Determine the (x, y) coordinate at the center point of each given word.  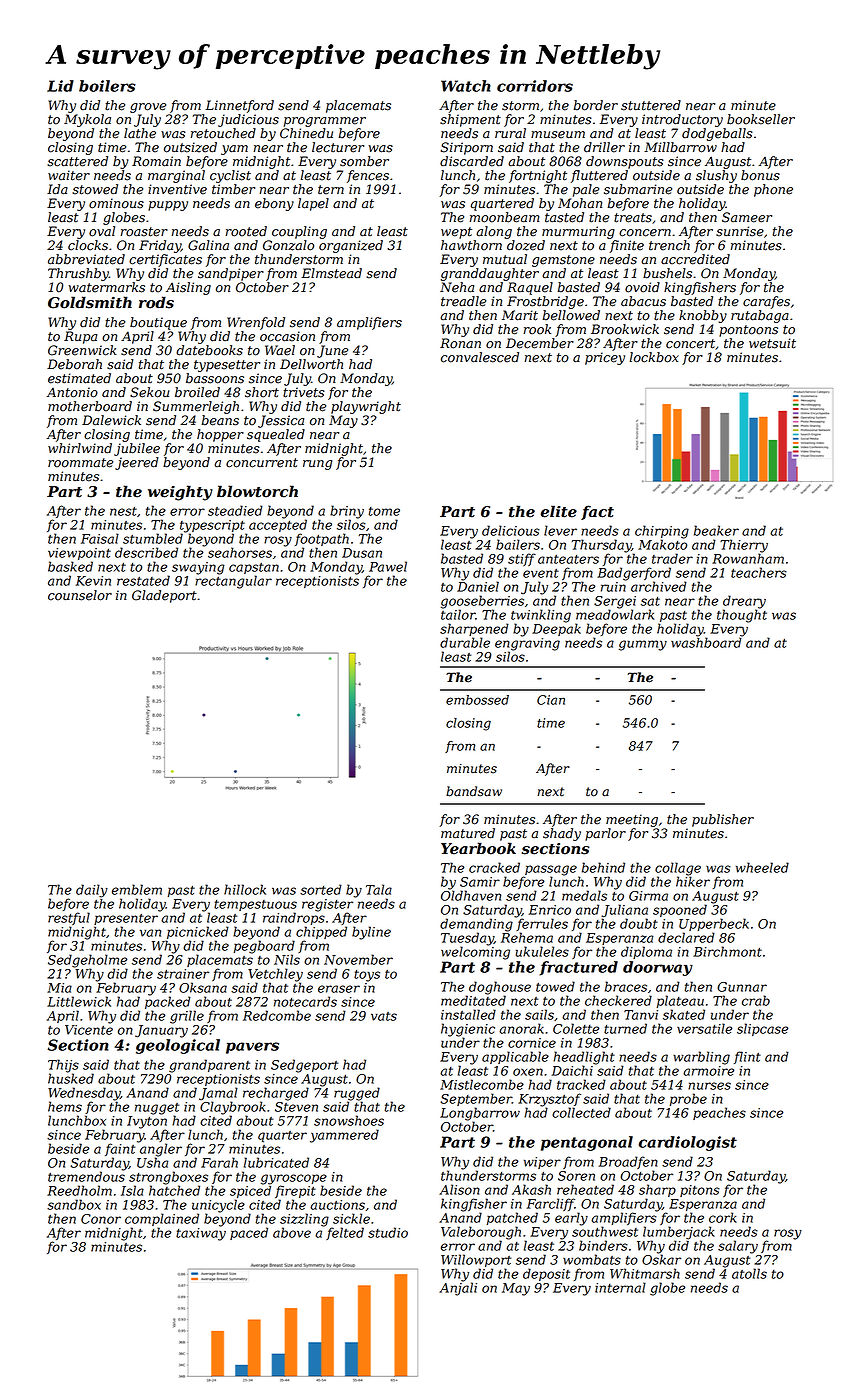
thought (742, 616)
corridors (535, 86)
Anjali (458, 1289)
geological (178, 1046)
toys (367, 975)
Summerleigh (196, 407)
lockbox (654, 357)
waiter (69, 175)
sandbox (74, 1204)
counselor (80, 595)
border (596, 105)
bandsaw (474, 791)
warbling (701, 1058)
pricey (605, 358)
